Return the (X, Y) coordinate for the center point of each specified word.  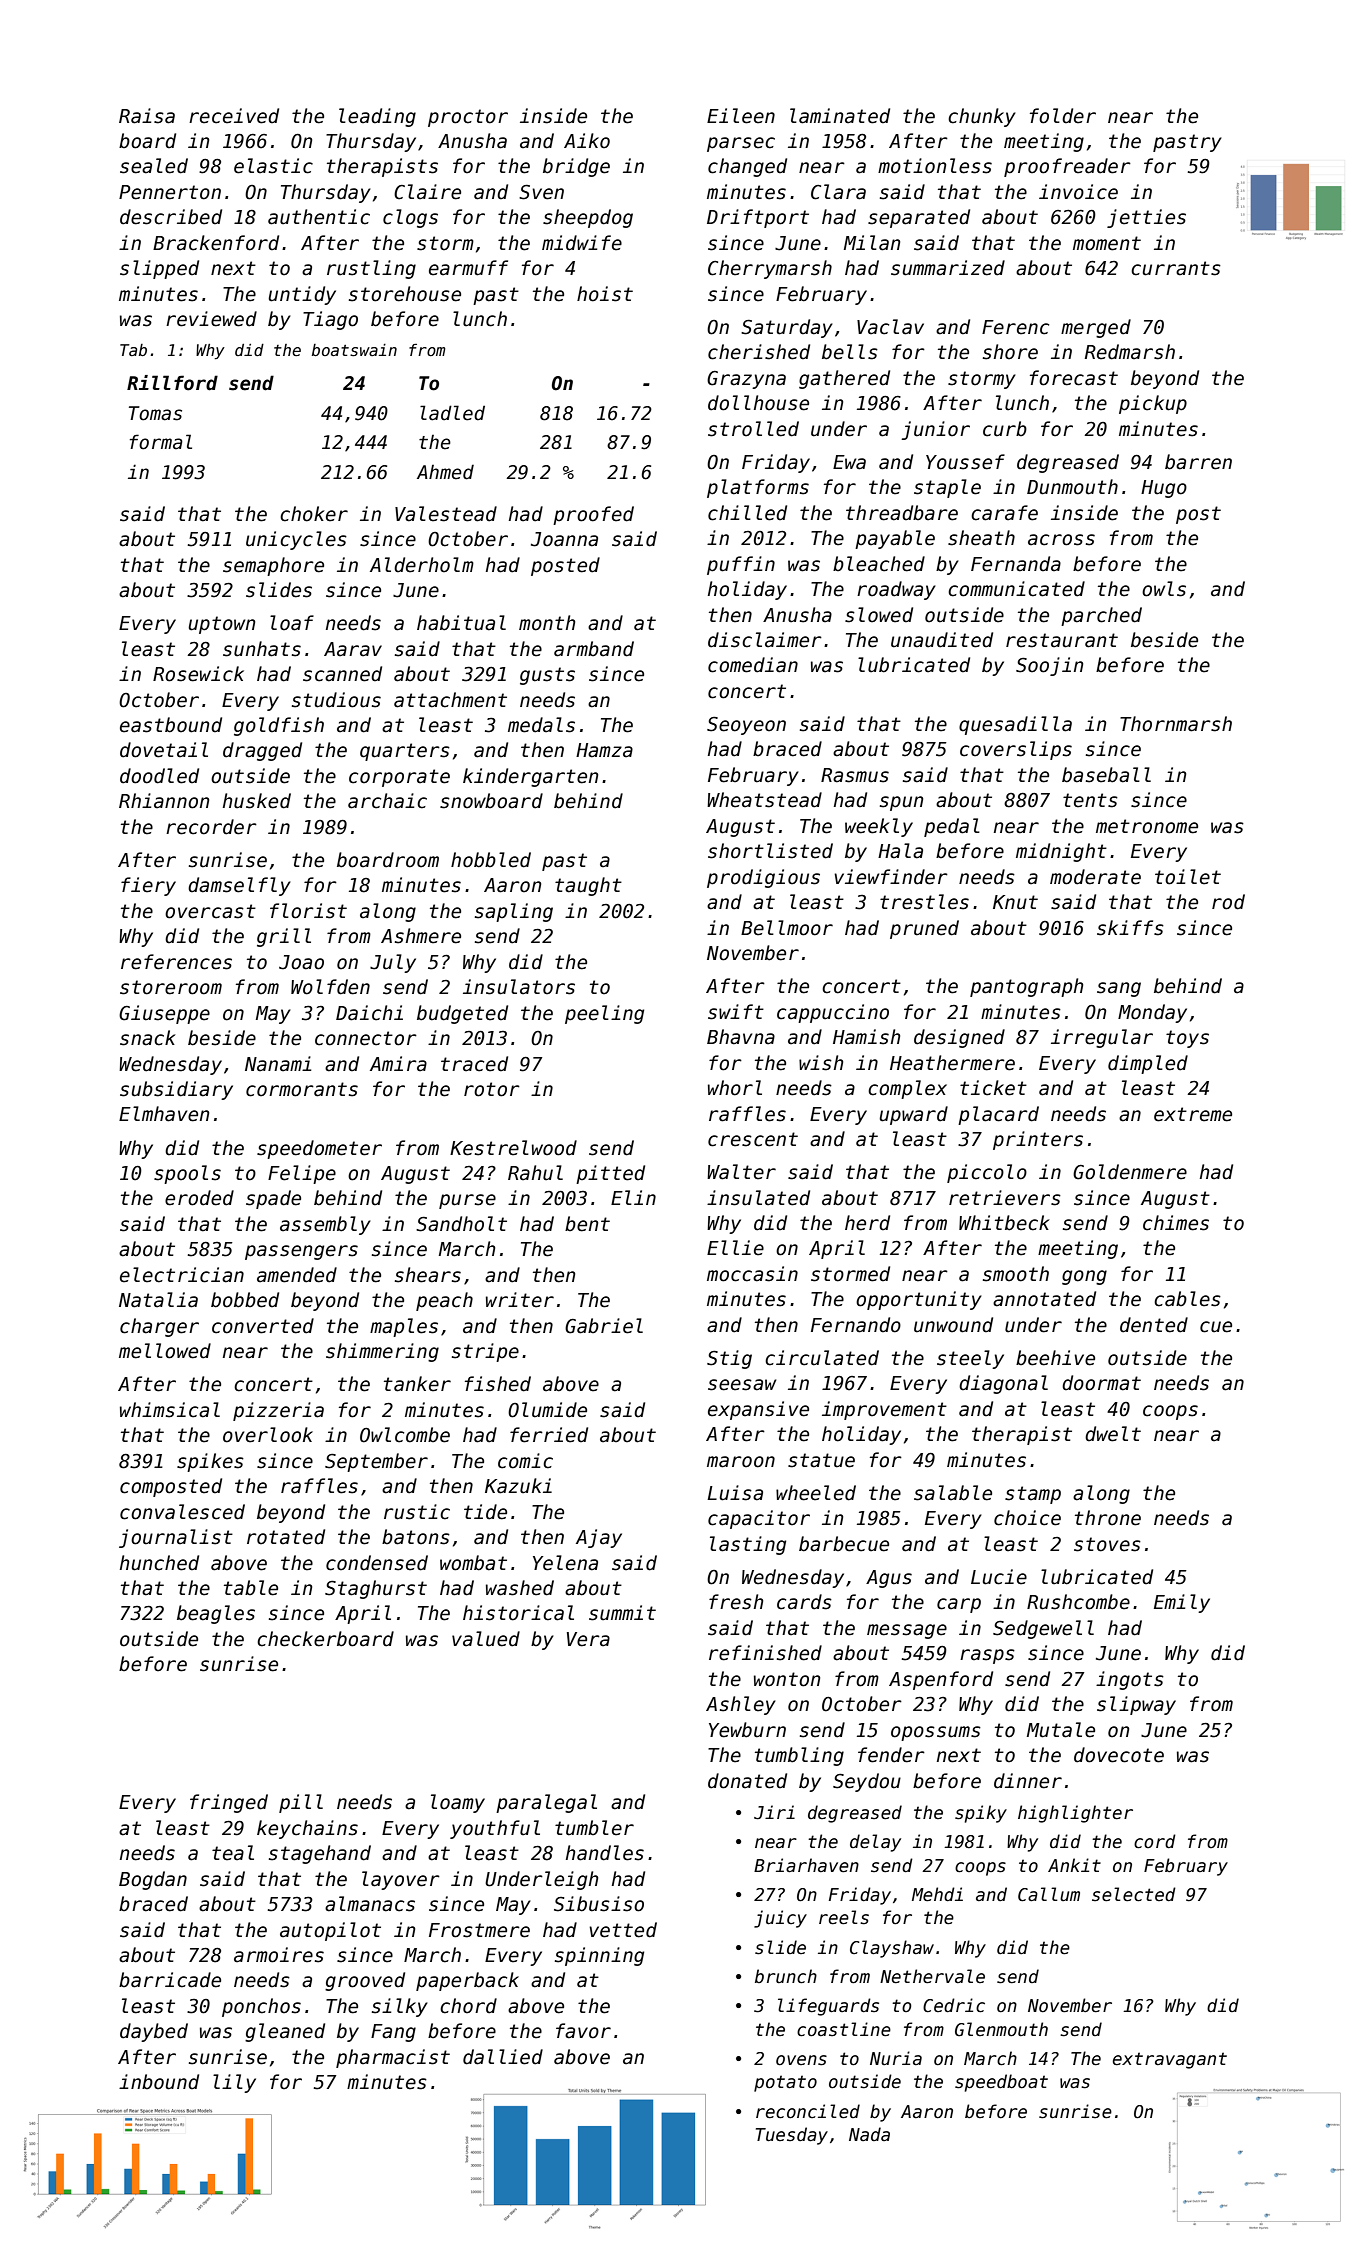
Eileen (741, 116)
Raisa (147, 116)
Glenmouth (1001, 2029)
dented (1154, 1325)
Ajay (599, 1538)
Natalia (158, 1300)
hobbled (491, 860)
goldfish (279, 726)
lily (234, 2083)
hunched (159, 1563)
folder (1063, 116)
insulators (519, 987)
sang (1119, 989)
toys (1187, 1039)
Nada (869, 2134)
